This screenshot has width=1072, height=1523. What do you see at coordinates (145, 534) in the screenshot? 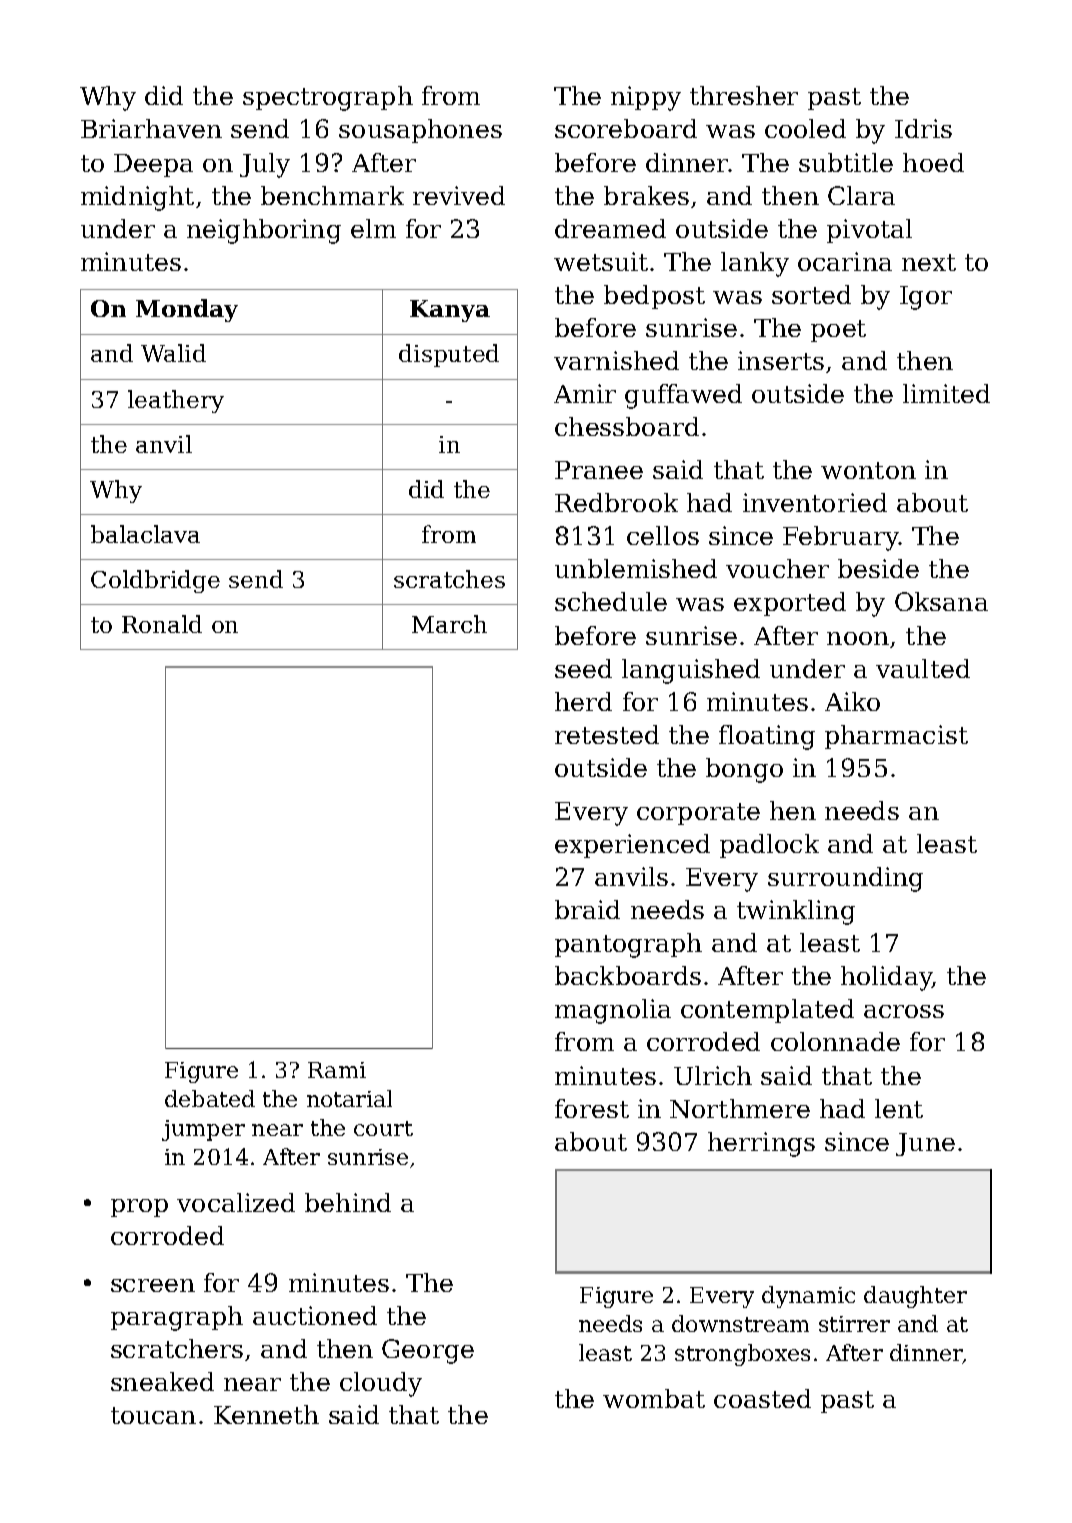
I see `balaclava` at bounding box center [145, 534].
